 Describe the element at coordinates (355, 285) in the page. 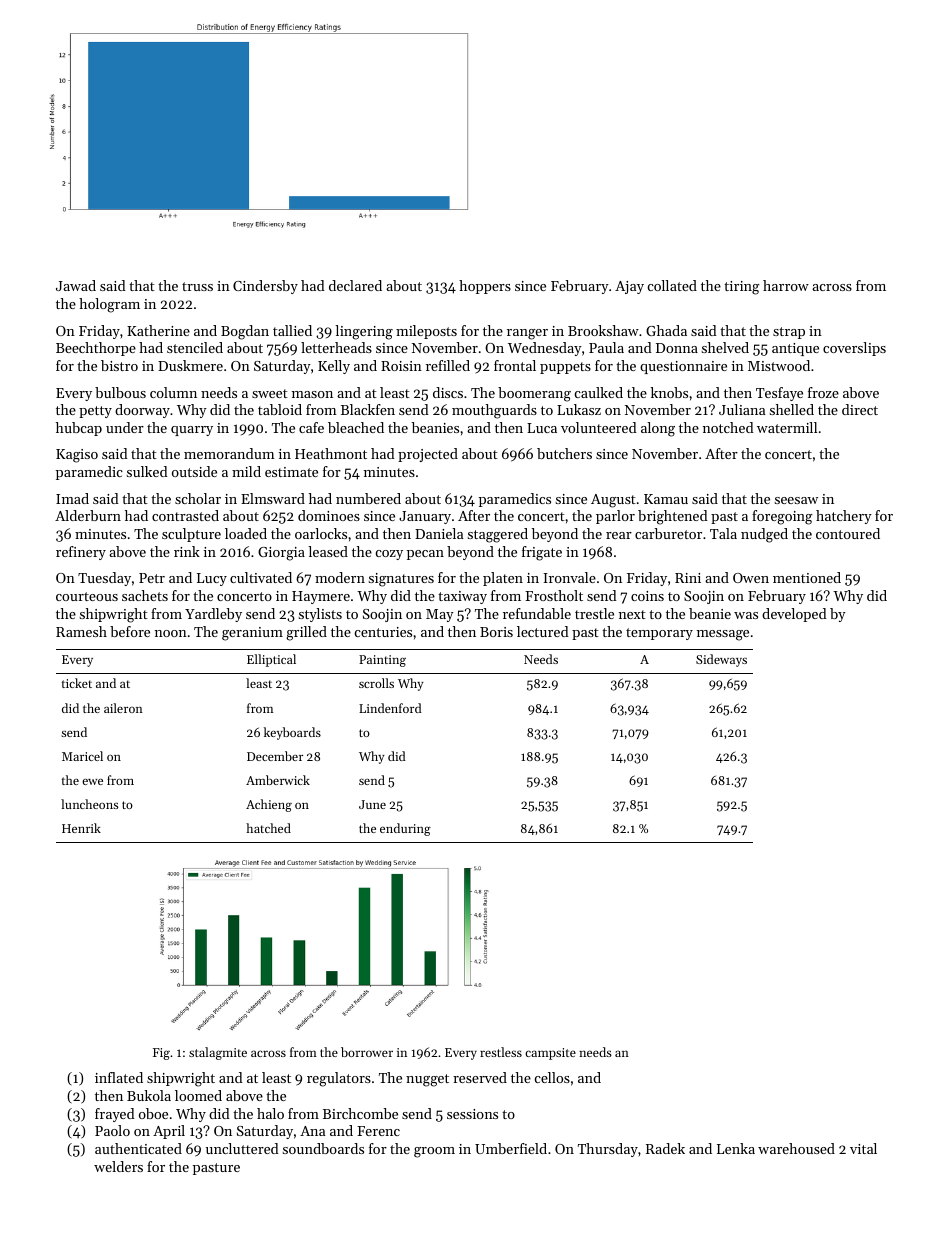

I see `declared` at that location.
